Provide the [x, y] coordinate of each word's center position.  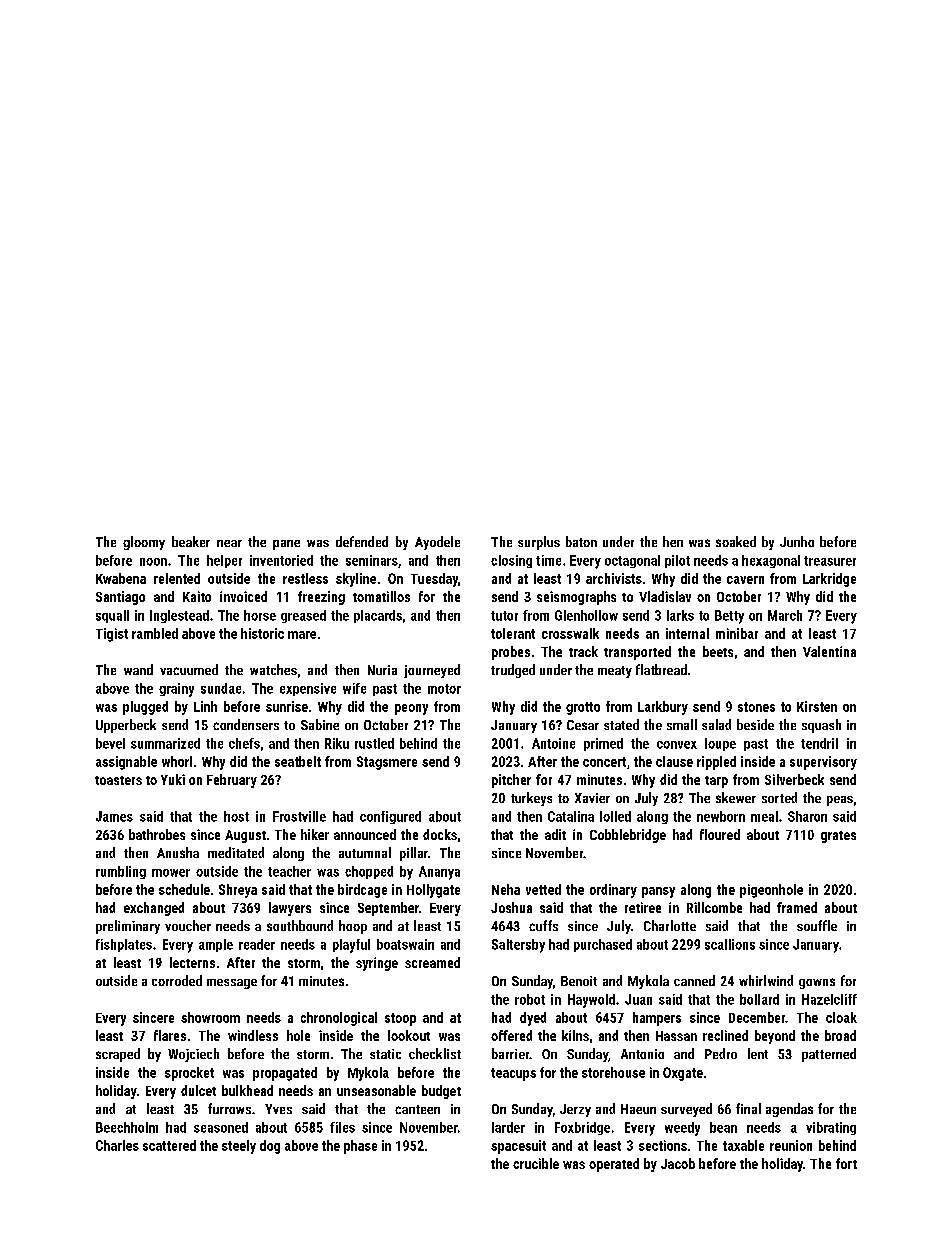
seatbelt [298, 761]
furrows [229, 1108]
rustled [374, 743]
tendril [819, 743]
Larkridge [829, 580]
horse [260, 615]
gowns [817, 983]
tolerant [513, 633]
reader [257, 944]
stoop [400, 1019]
